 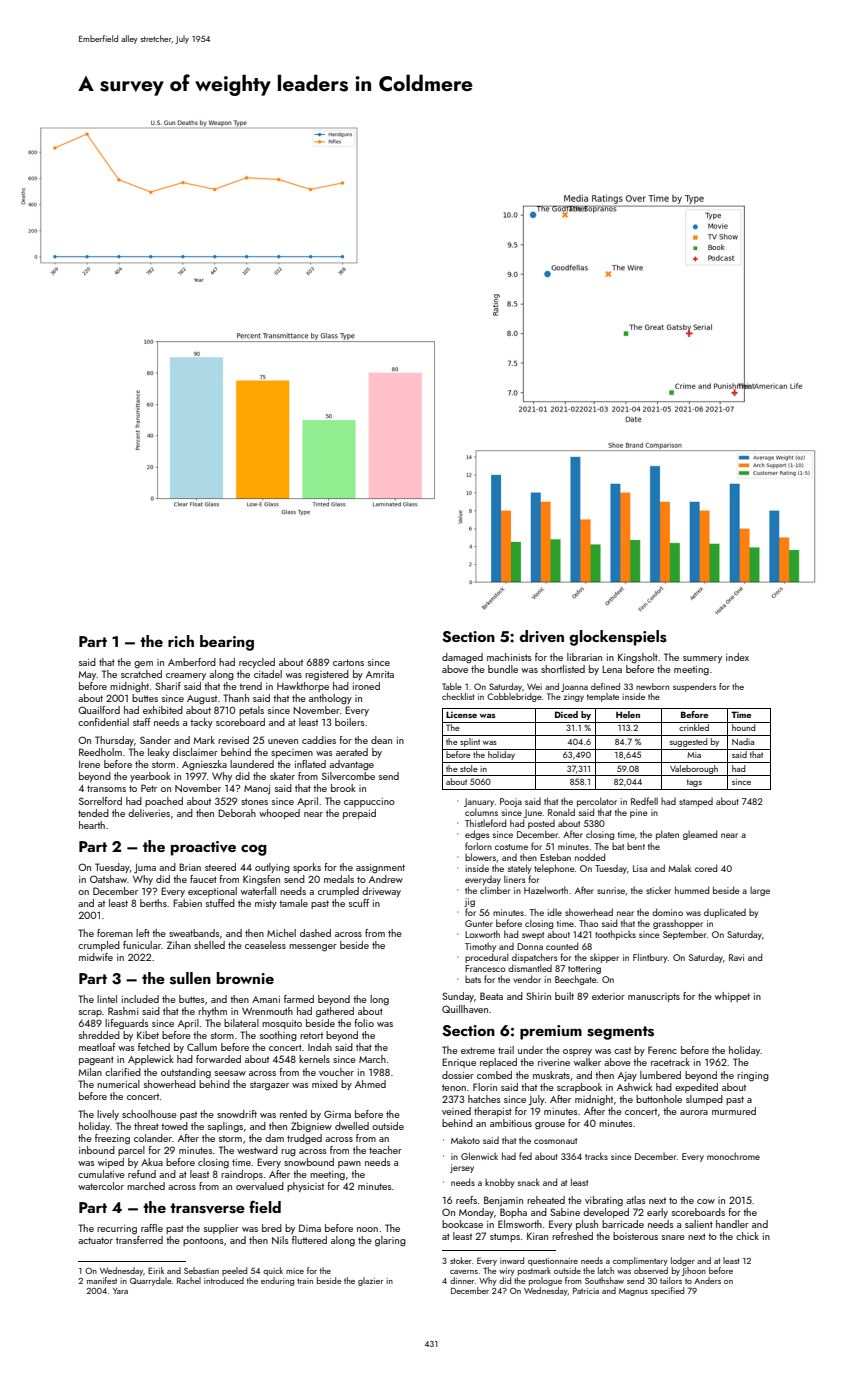 What do you see at coordinates (258, 891) in the screenshot?
I see `waterfall` at bounding box center [258, 891].
